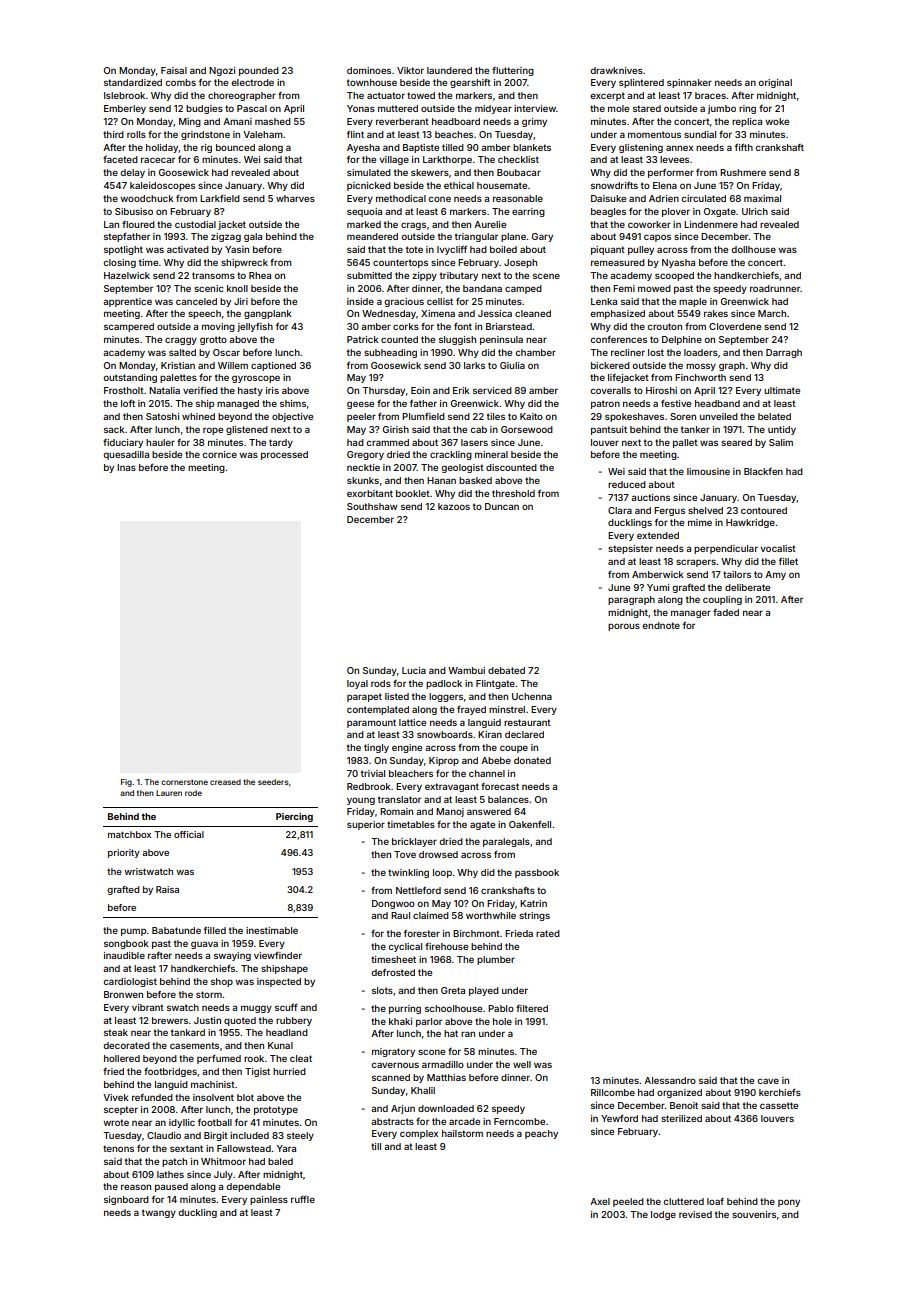 The image size is (908, 1316). I want to click on pounded, so click(259, 71).
